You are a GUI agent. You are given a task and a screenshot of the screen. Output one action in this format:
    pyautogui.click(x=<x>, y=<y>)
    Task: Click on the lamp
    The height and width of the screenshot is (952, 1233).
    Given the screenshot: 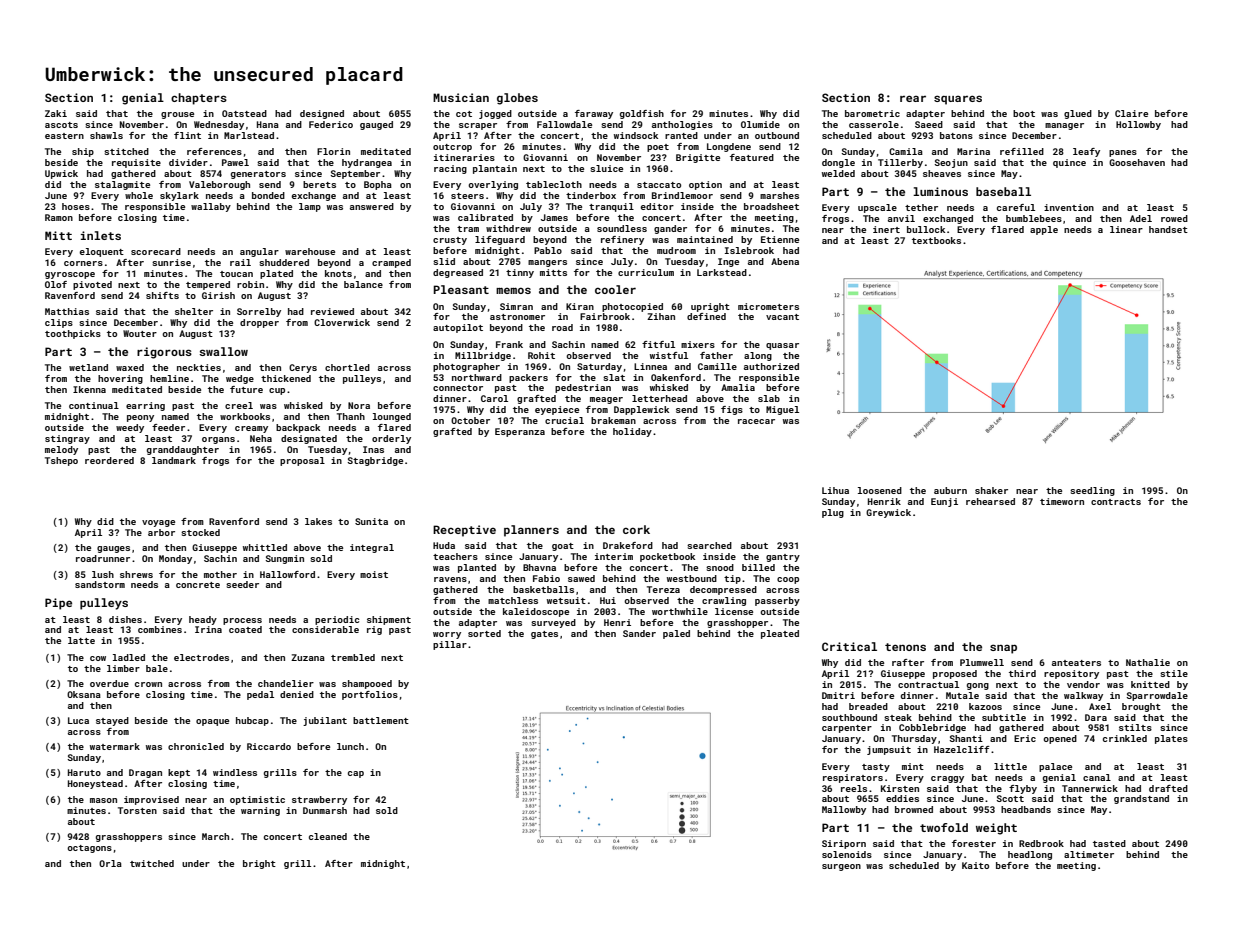 What is the action you would take?
    pyautogui.click(x=310, y=207)
